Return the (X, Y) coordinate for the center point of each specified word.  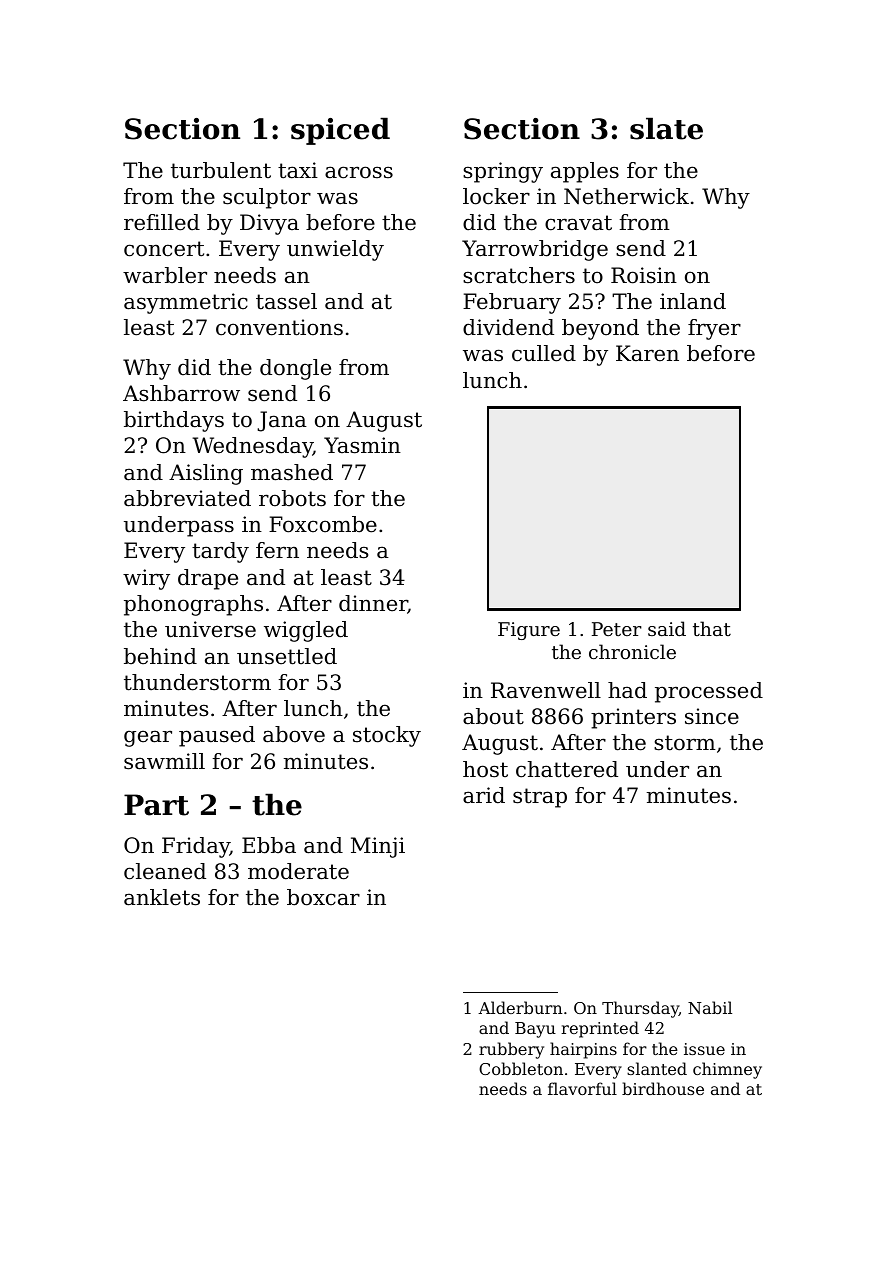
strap (540, 798)
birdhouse (663, 1088)
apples (585, 172)
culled (544, 353)
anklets (162, 897)
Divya (269, 224)
